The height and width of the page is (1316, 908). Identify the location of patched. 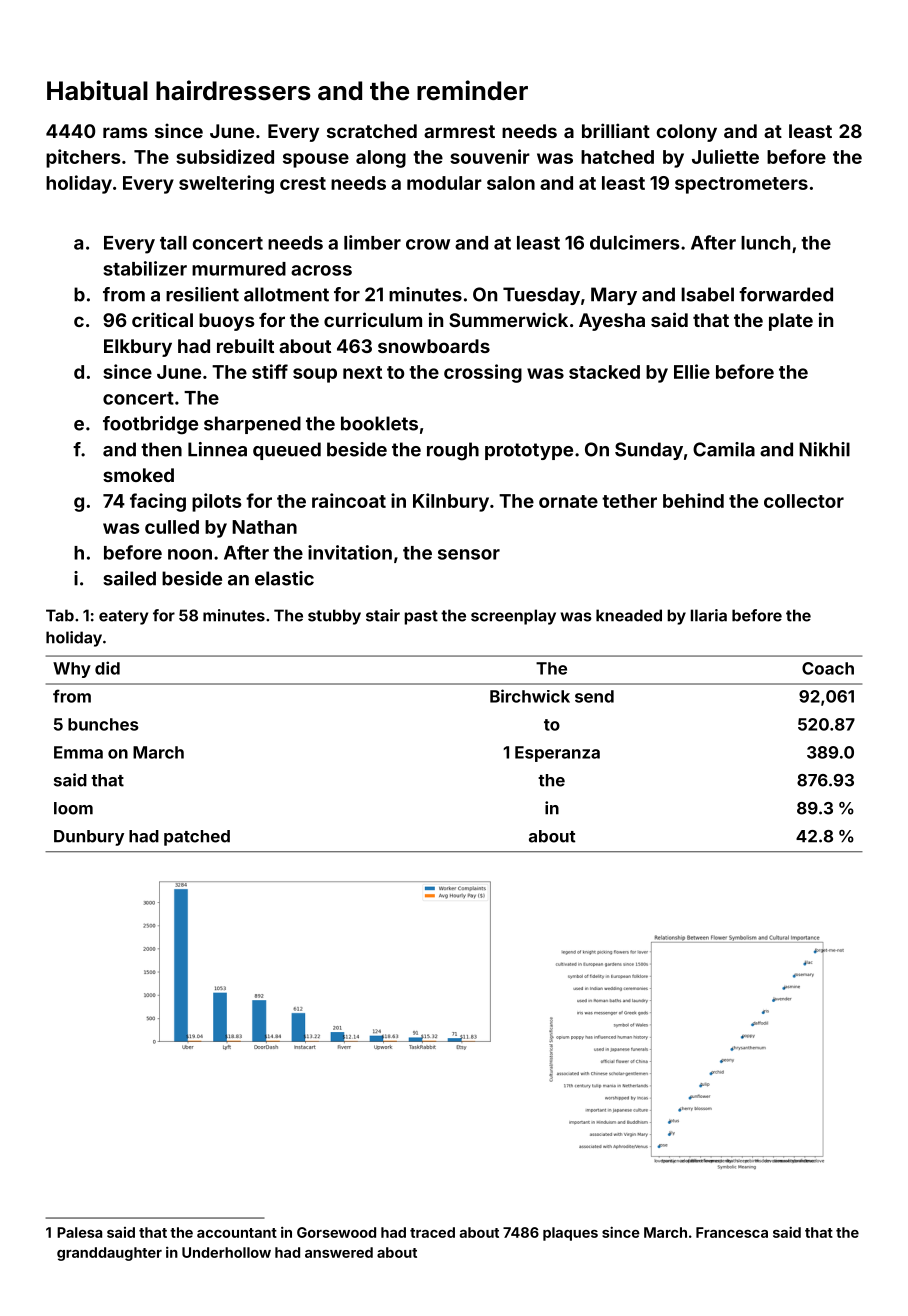
(197, 838).
